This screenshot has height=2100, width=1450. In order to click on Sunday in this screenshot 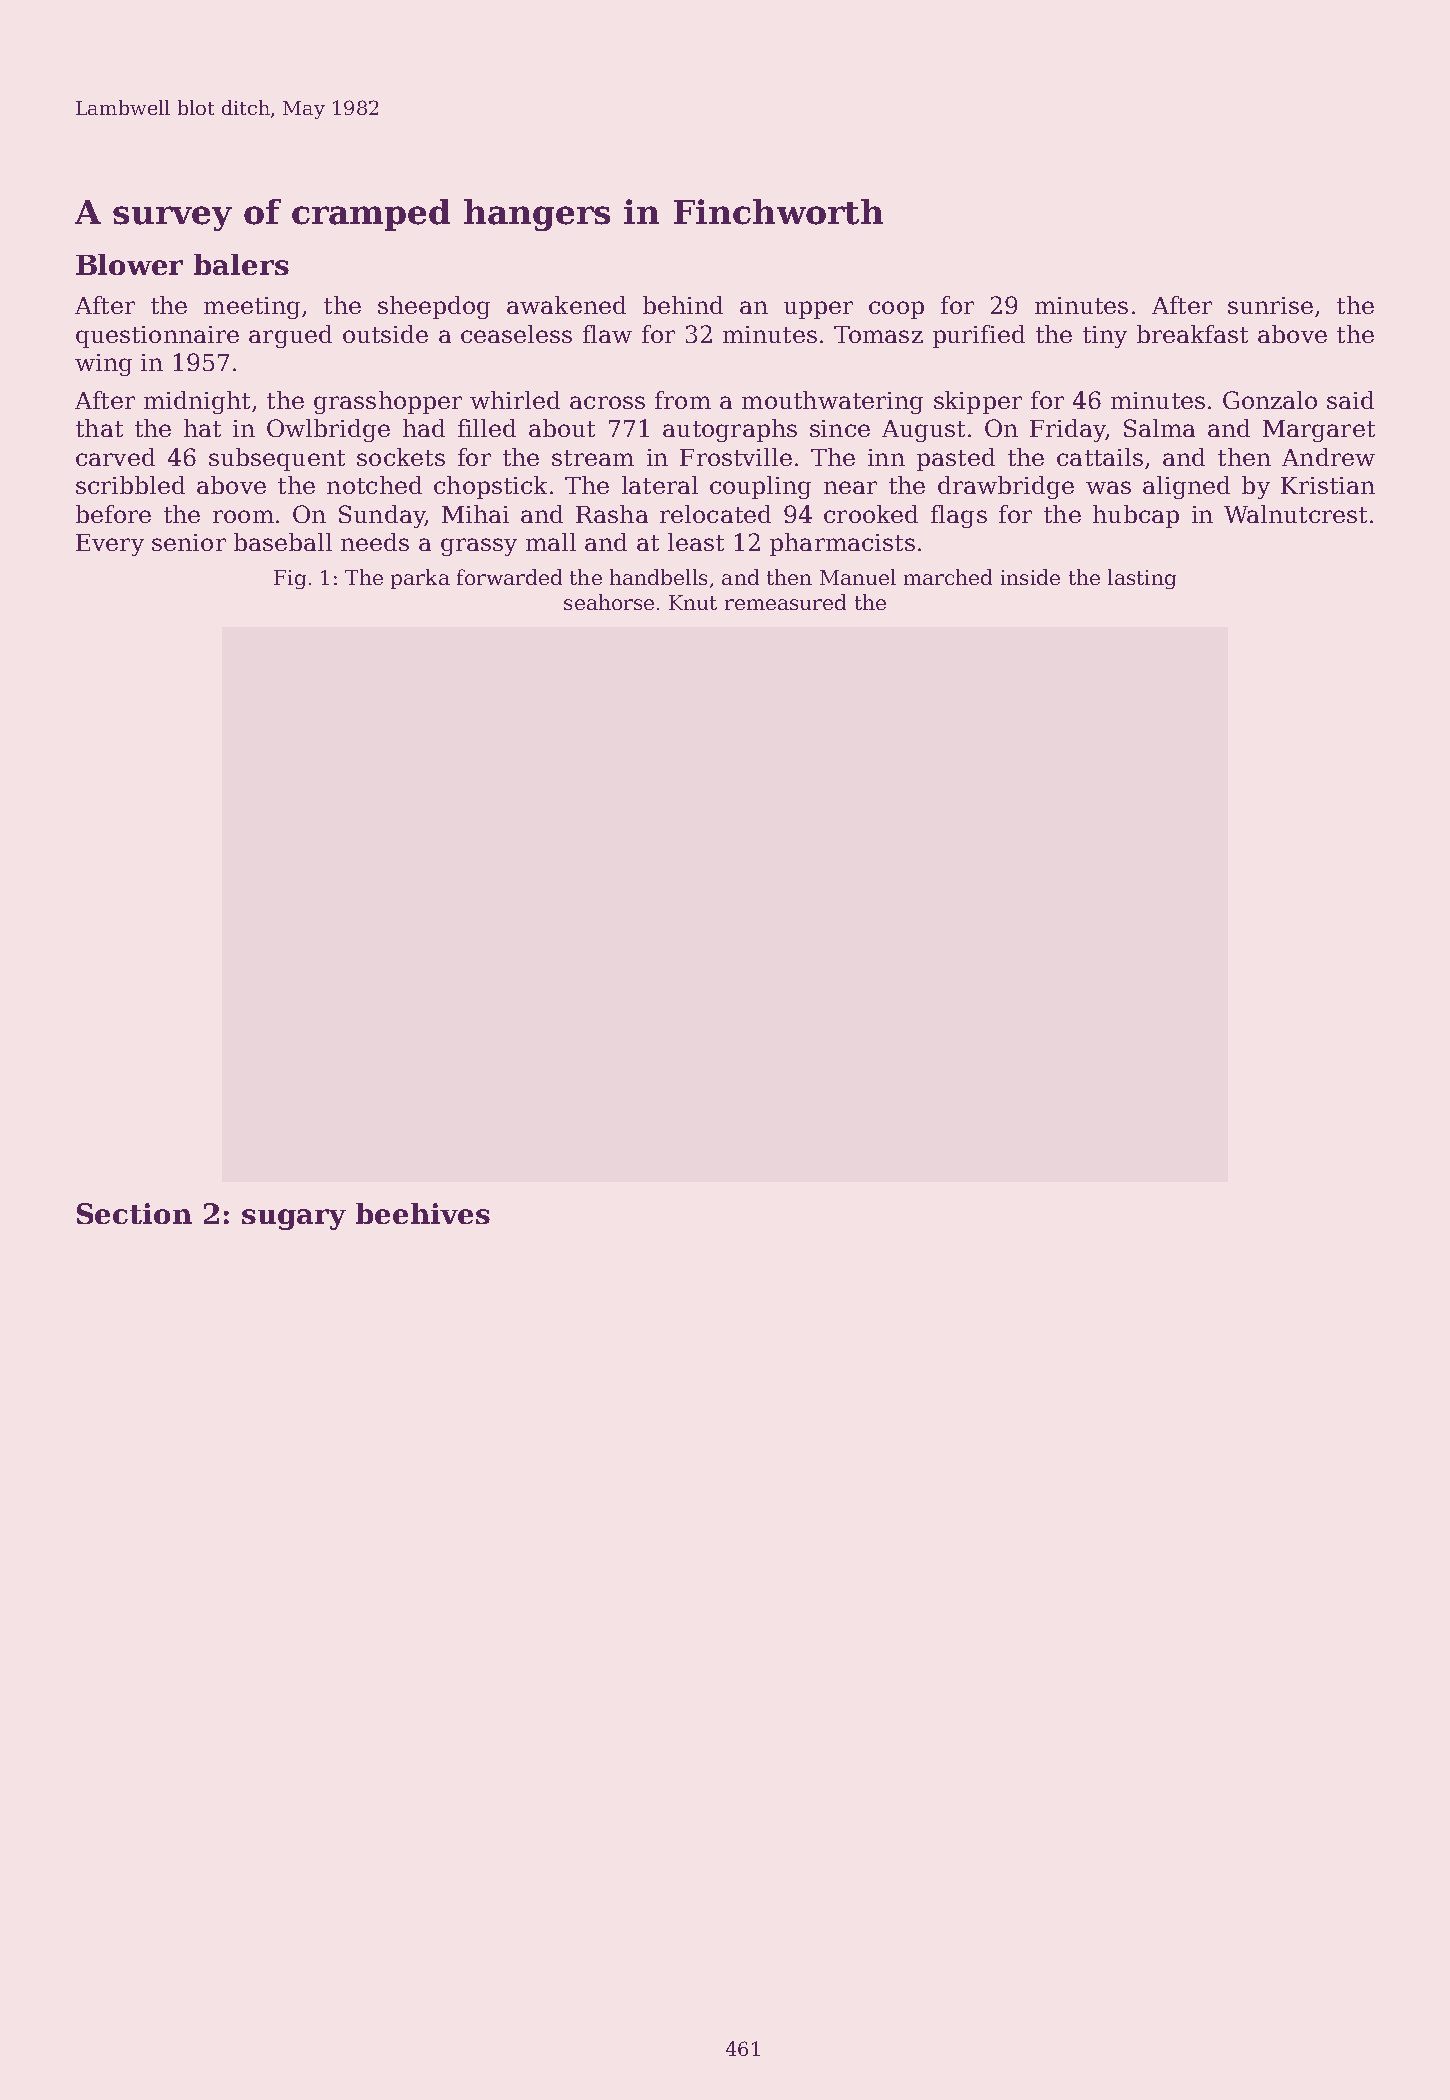, I will do `click(382, 516)`.
